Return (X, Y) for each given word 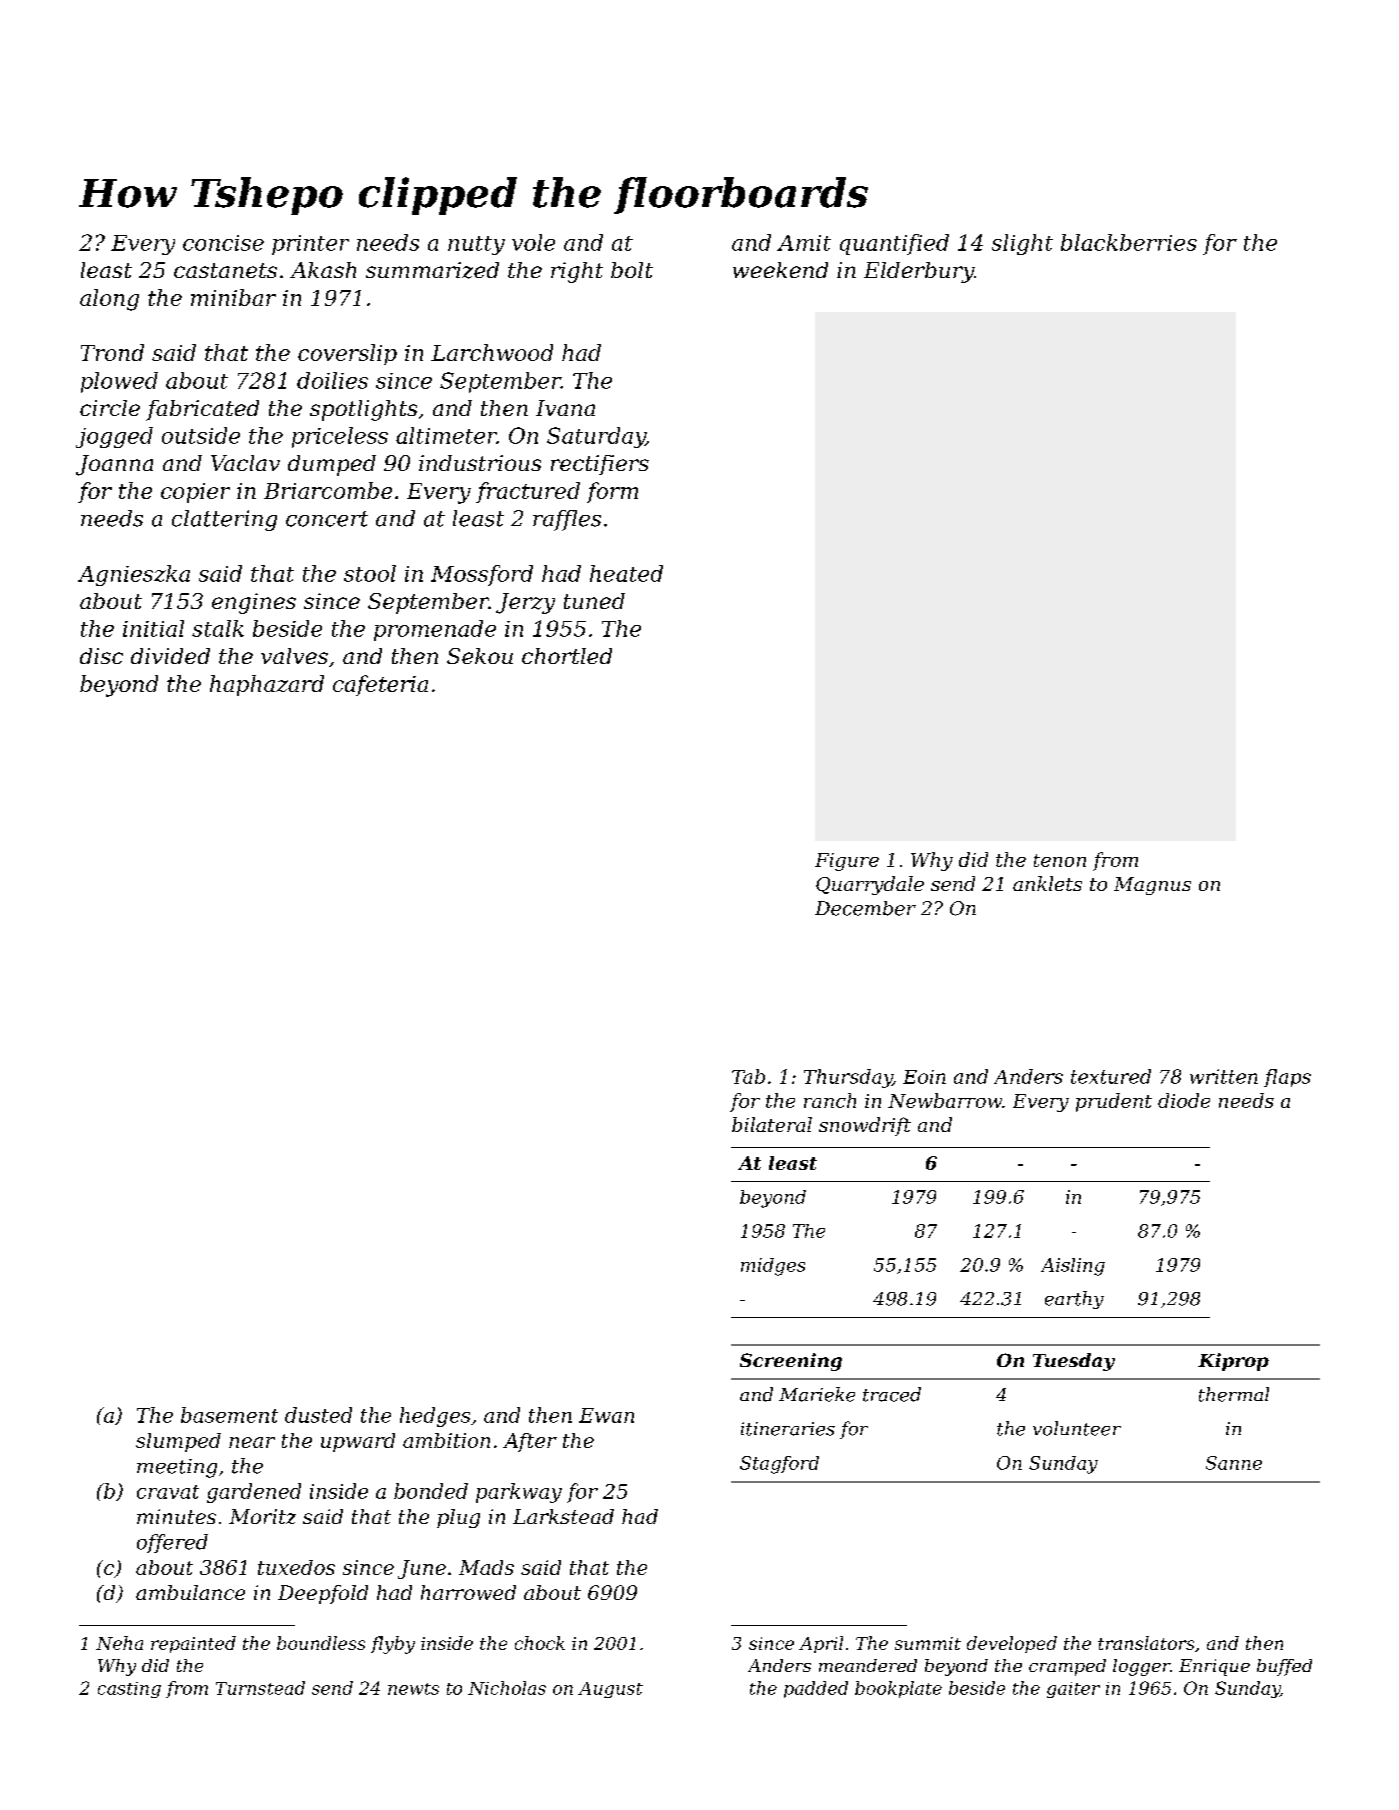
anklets (1047, 883)
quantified (894, 244)
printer (310, 245)
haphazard (267, 685)
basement (229, 1415)
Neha (119, 1643)
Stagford (779, 1465)
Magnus (1152, 886)
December (865, 908)
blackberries (1129, 242)
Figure (847, 862)
